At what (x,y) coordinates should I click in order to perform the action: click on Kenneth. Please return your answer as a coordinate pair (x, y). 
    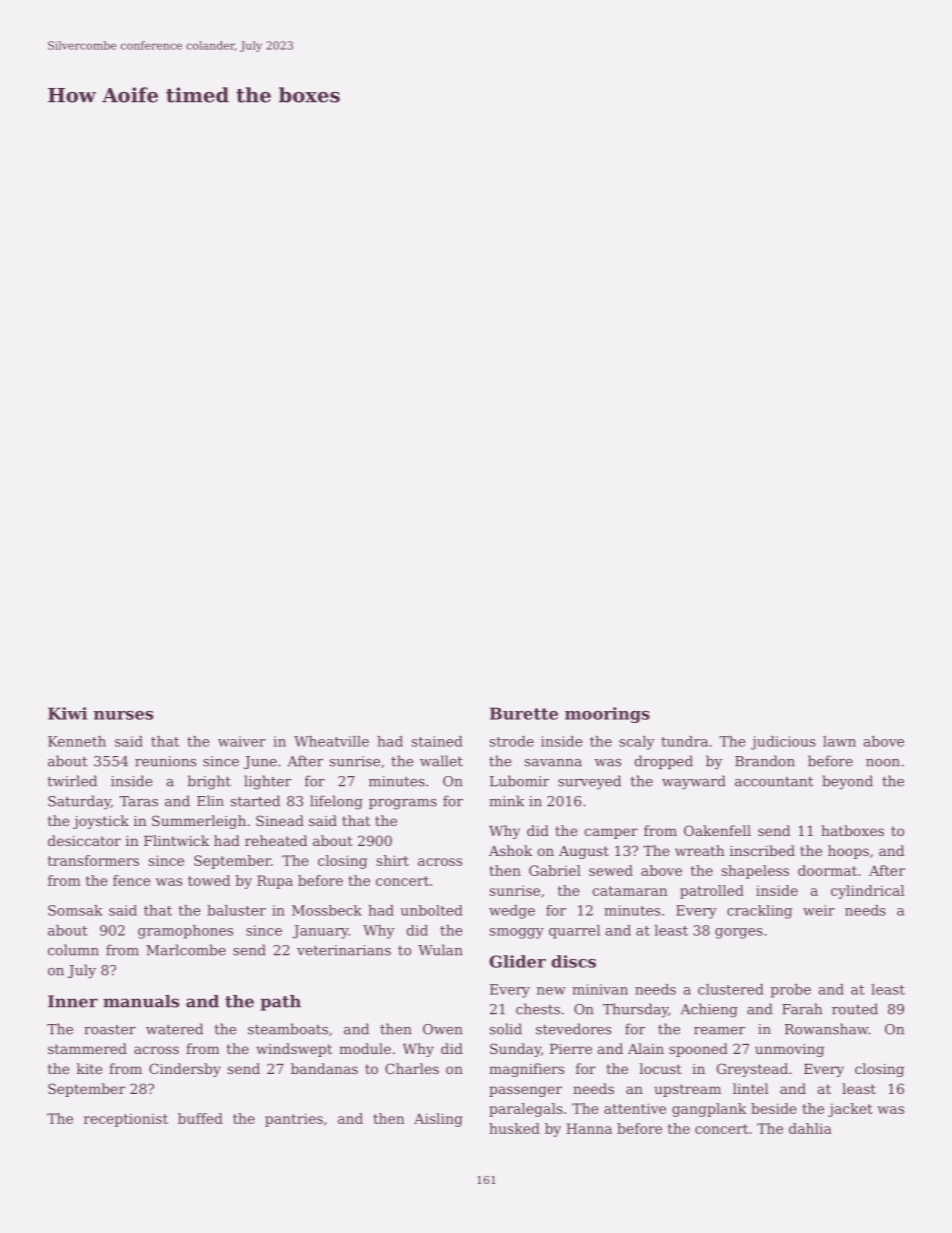
    Looking at the image, I should click on (77, 741).
